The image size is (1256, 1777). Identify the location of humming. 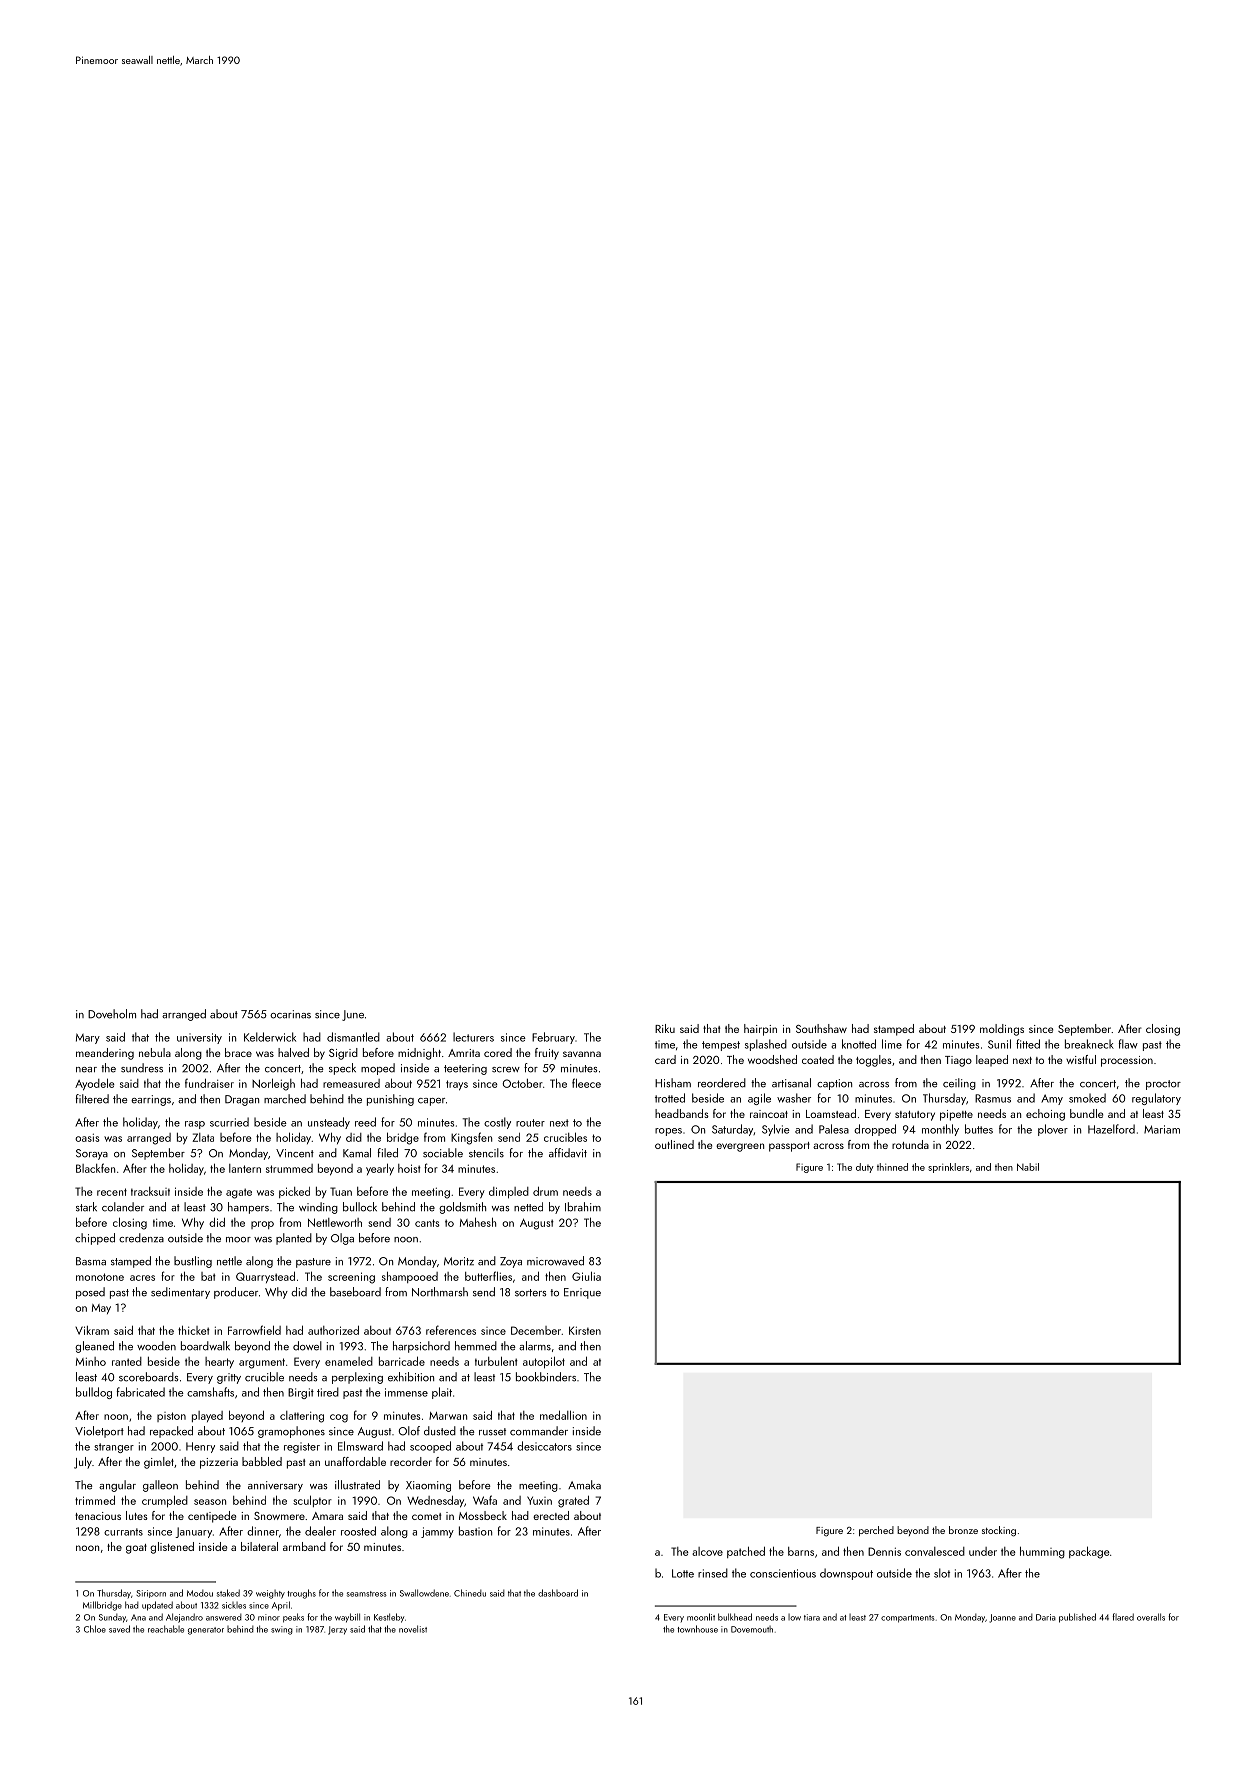
(1042, 1553).
